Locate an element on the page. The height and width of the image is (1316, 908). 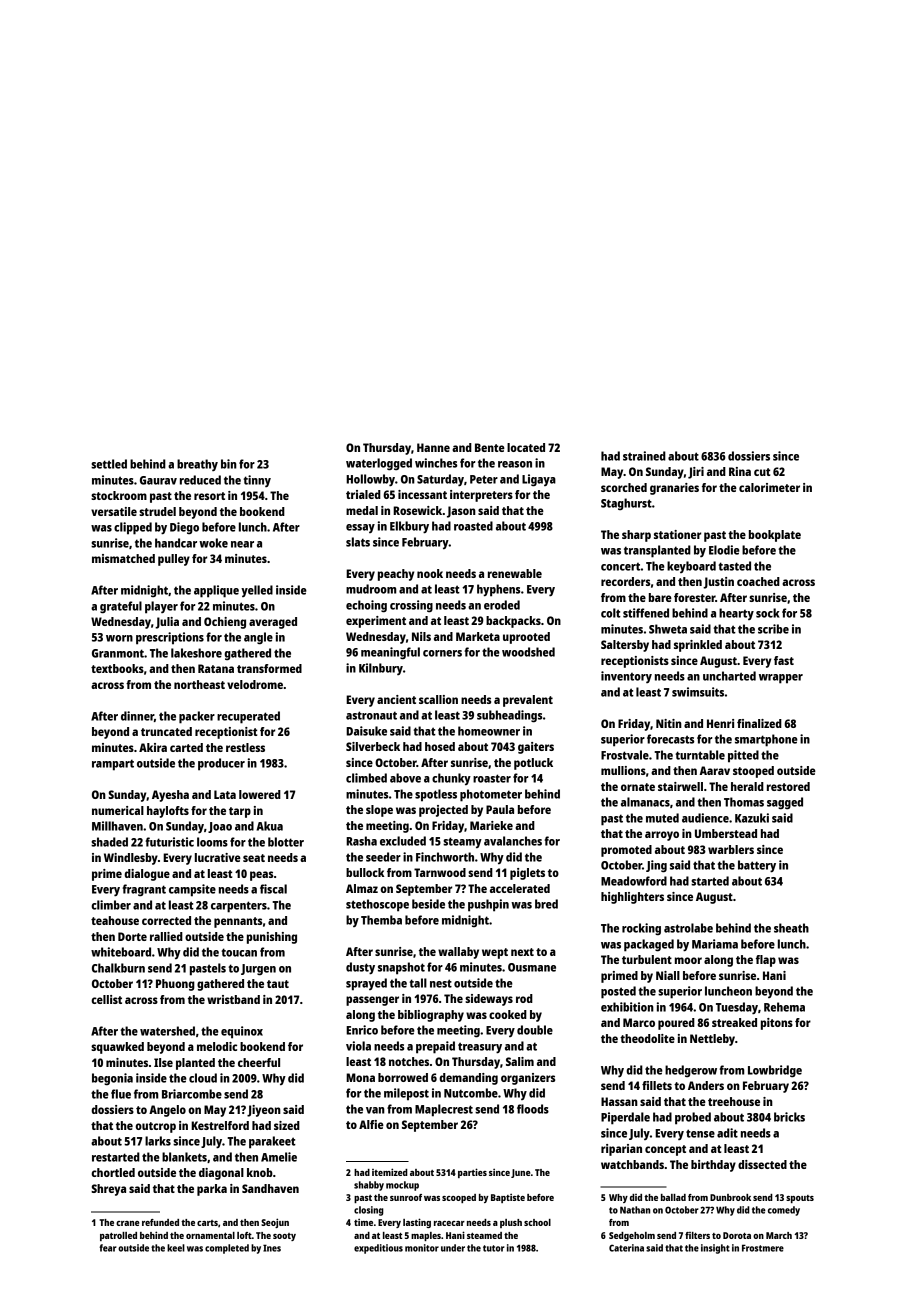
Lowbridge is located at coordinates (775, 1071).
